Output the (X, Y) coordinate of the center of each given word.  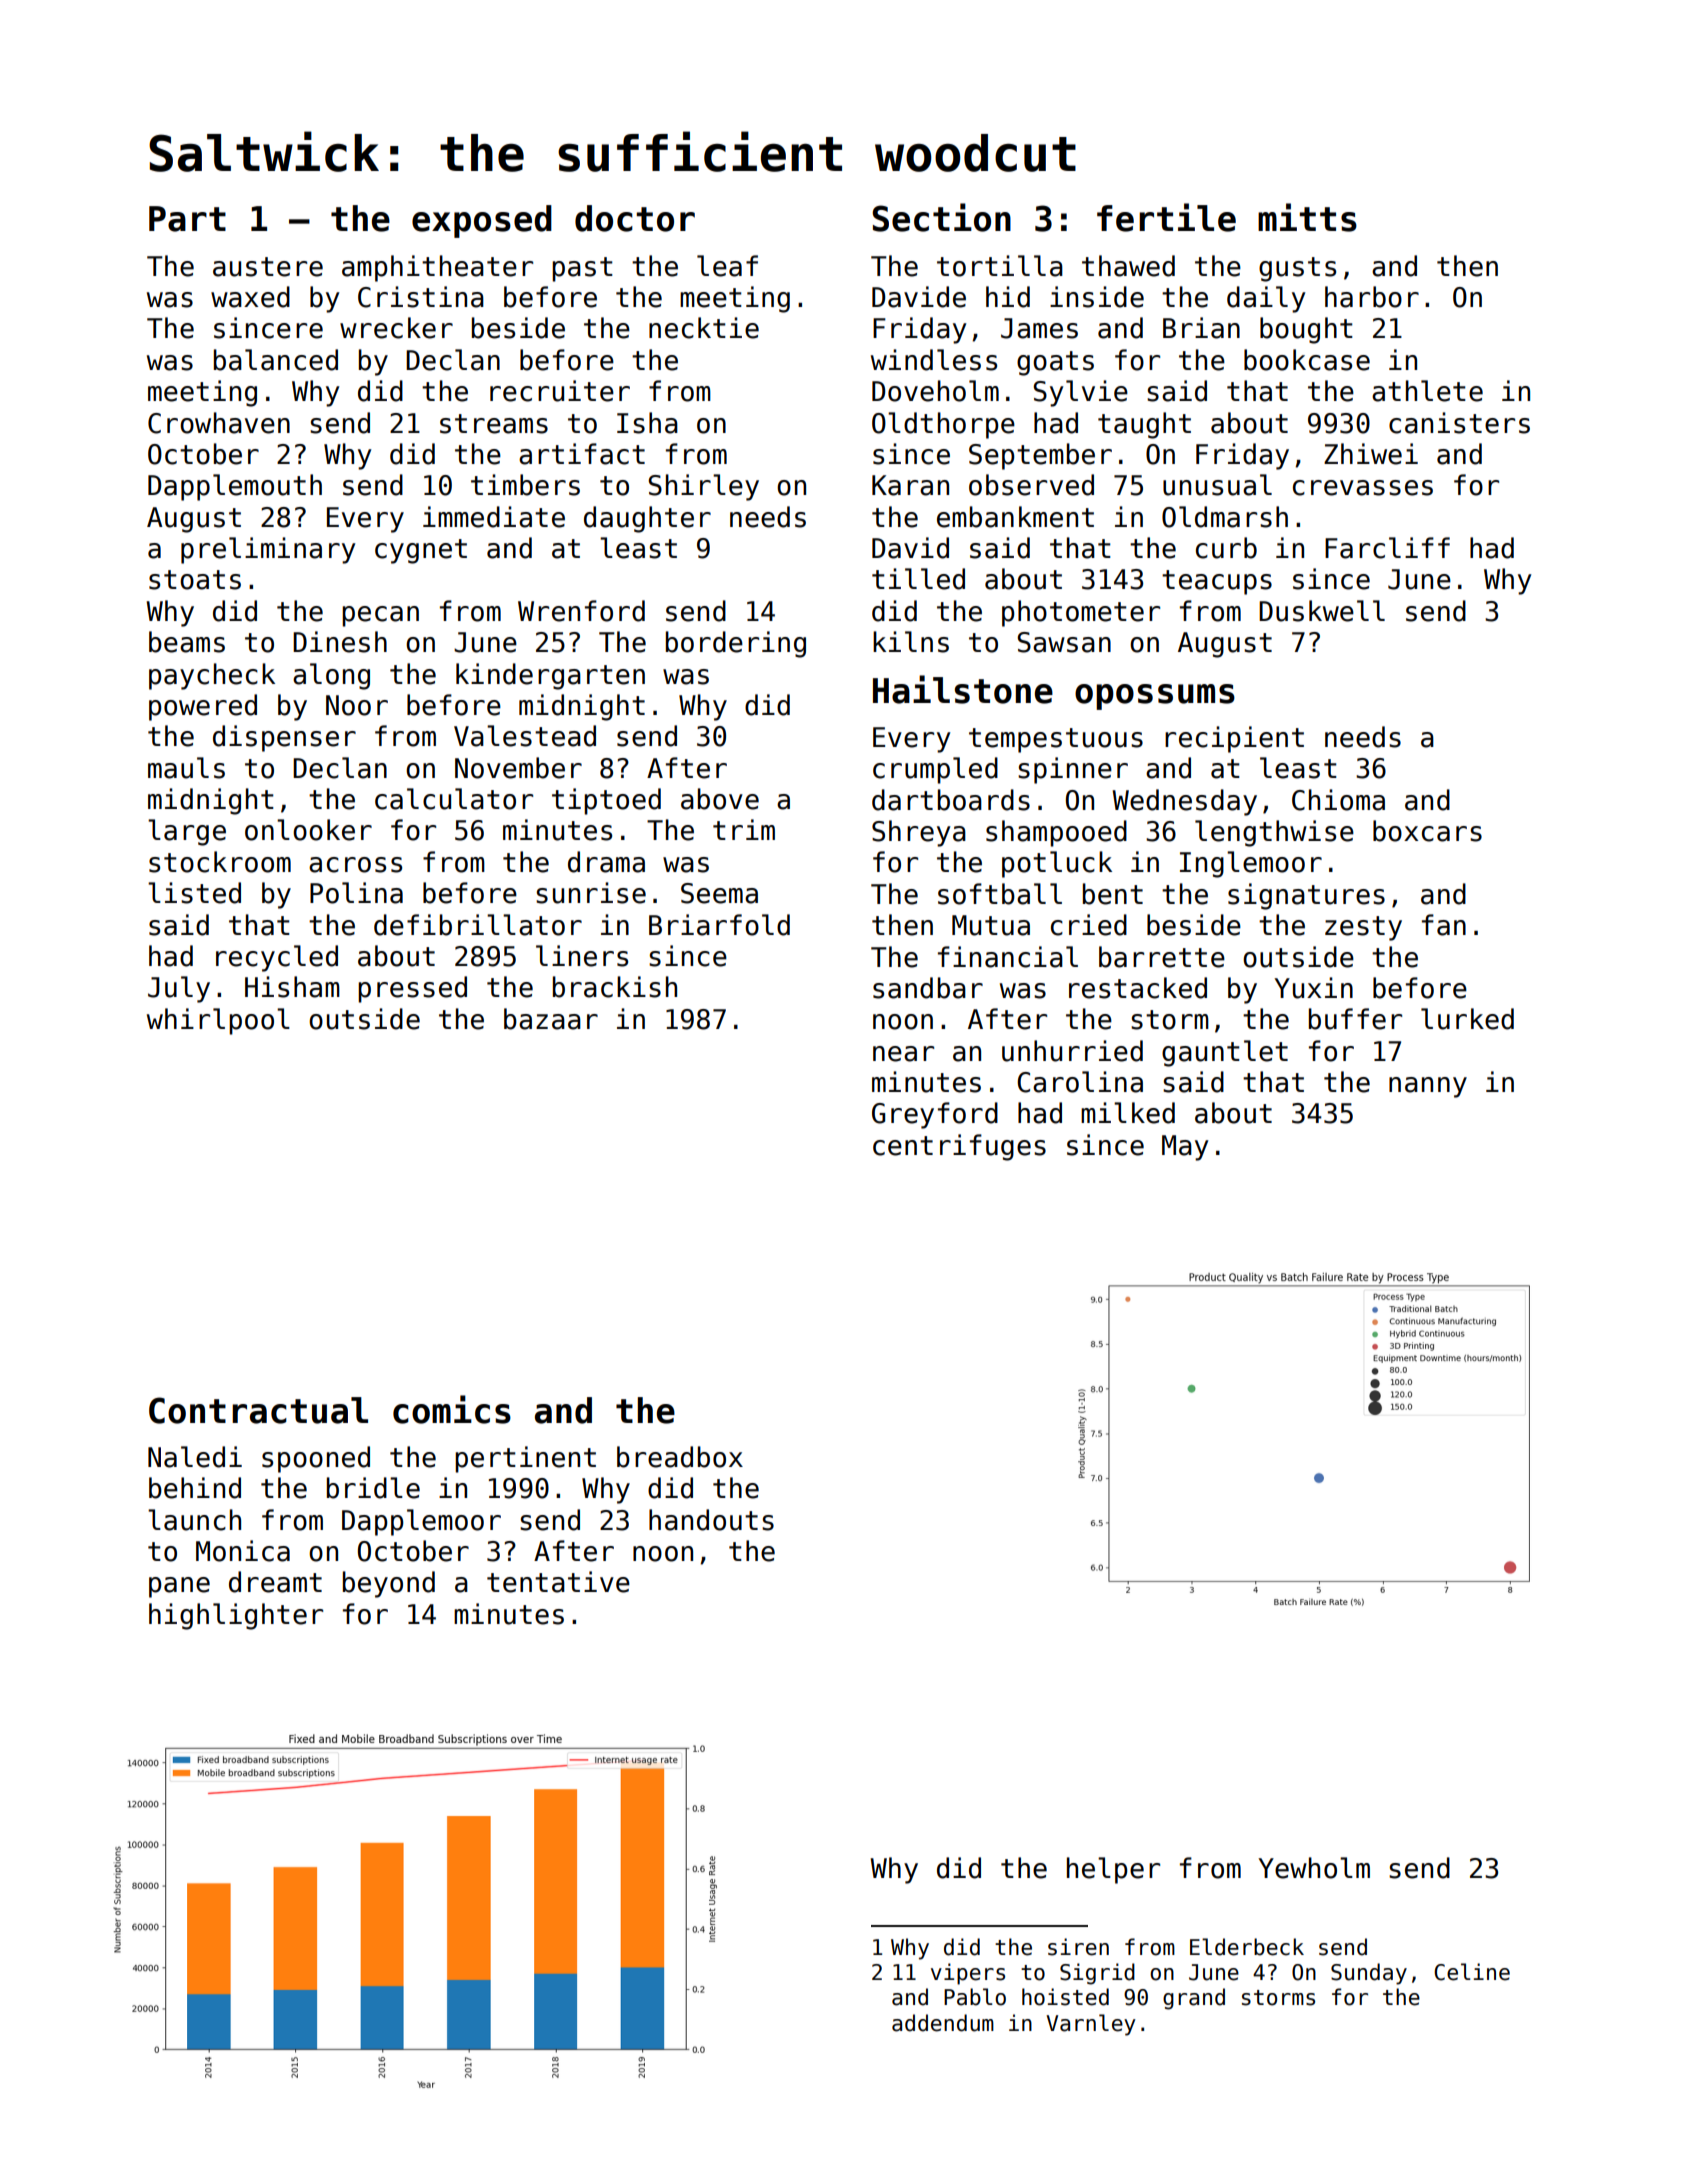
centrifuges (959, 1147)
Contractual (258, 1410)
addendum (943, 2023)
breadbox (680, 1457)
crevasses (1363, 488)
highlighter (236, 1616)
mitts (1307, 217)
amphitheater (437, 268)
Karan (910, 485)
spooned (316, 1459)
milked (1128, 1113)
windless (934, 360)
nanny (1428, 1087)
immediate (494, 517)
